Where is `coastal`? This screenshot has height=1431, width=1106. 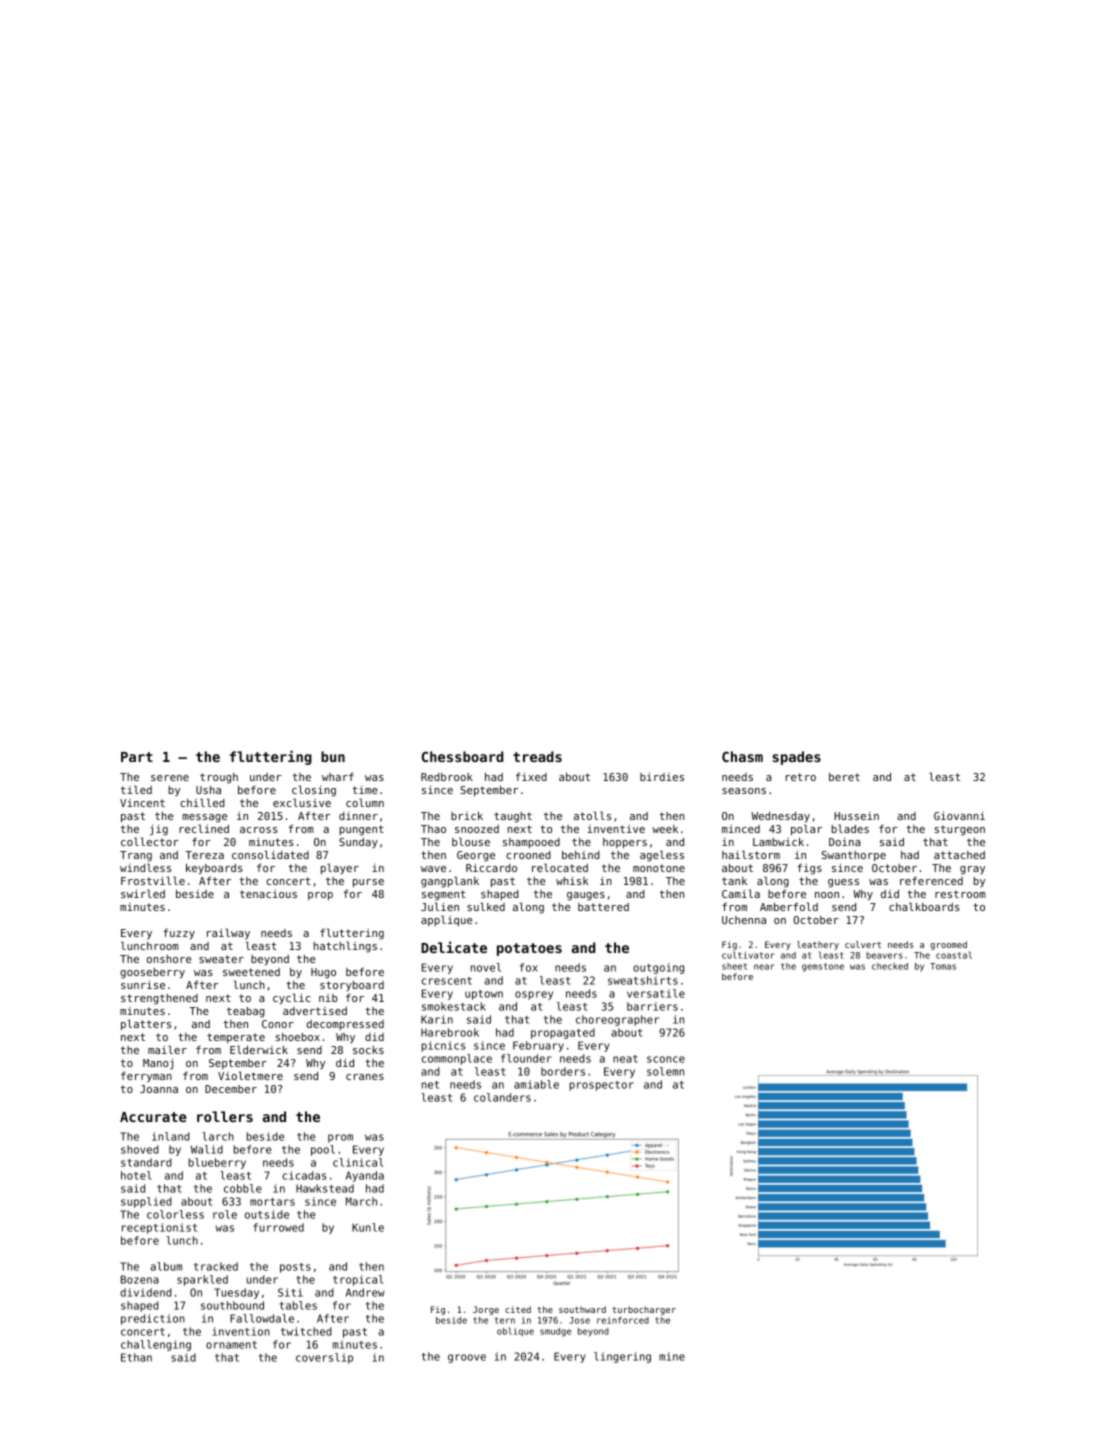
coastal is located at coordinates (954, 955).
